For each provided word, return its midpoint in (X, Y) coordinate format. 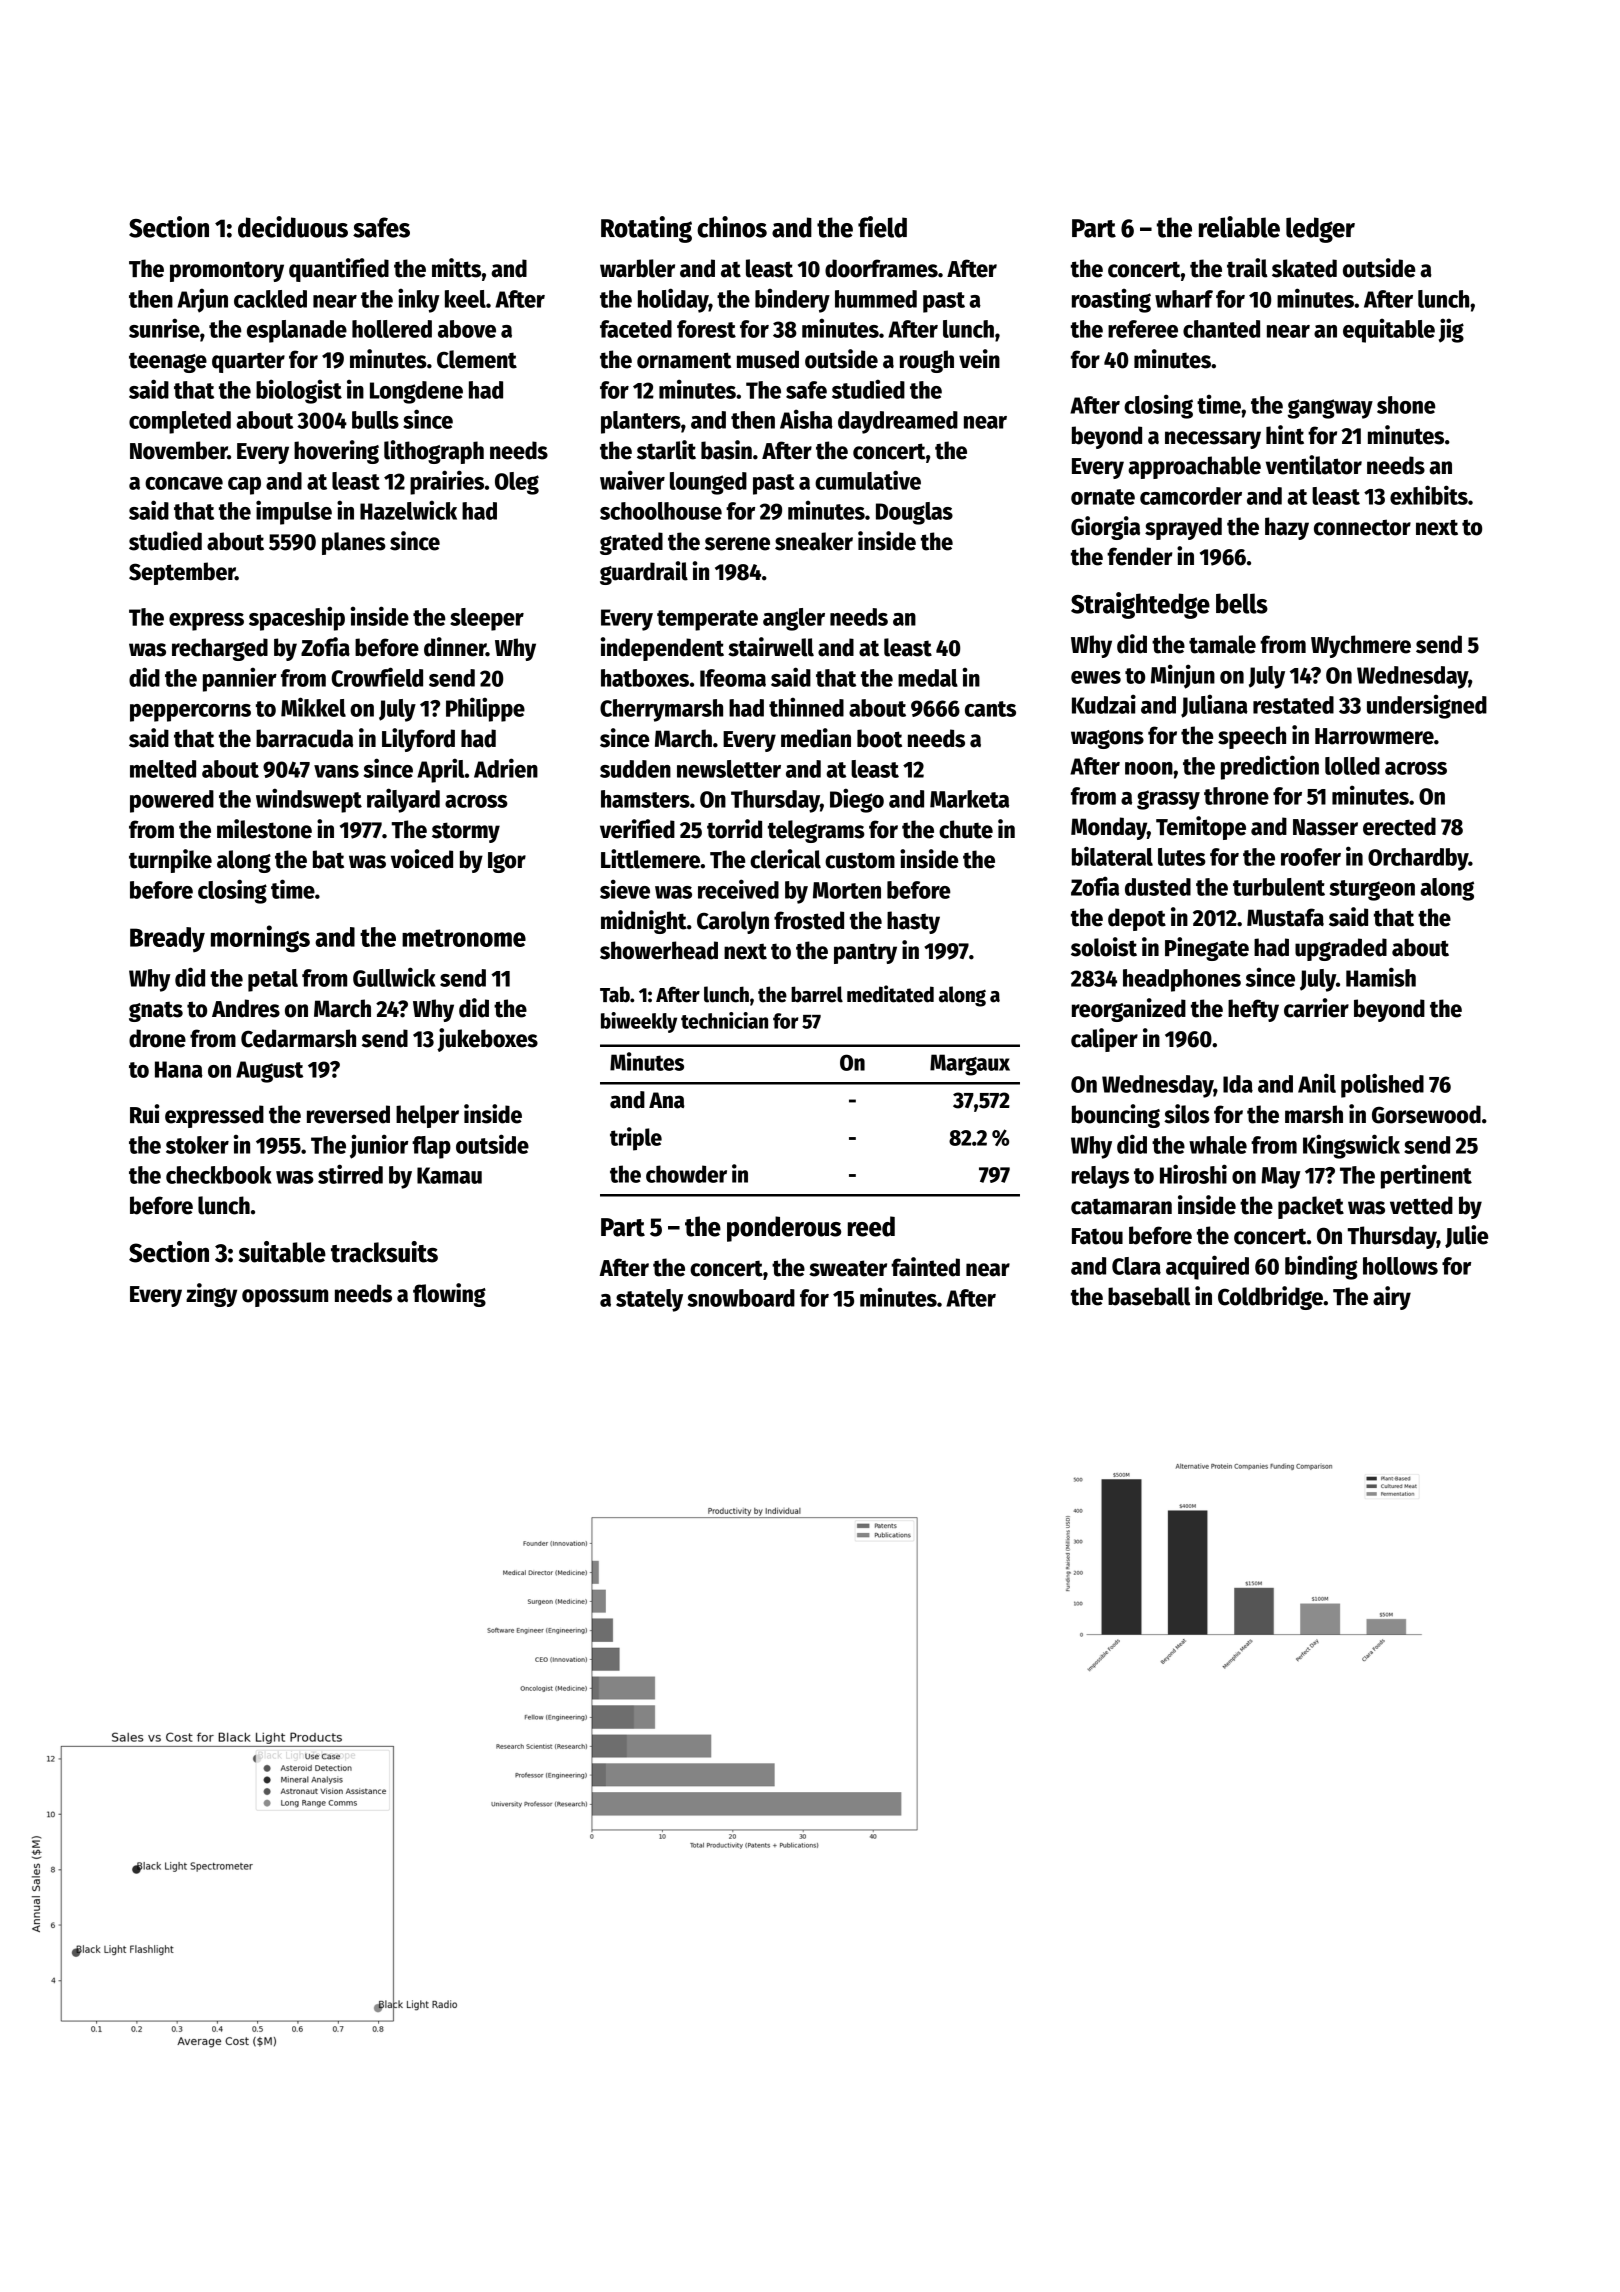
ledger (1320, 230)
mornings (260, 939)
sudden (635, 769)
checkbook (219, 1175)
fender (1140, 556)
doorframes (881, 268)
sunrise (164, 328)
